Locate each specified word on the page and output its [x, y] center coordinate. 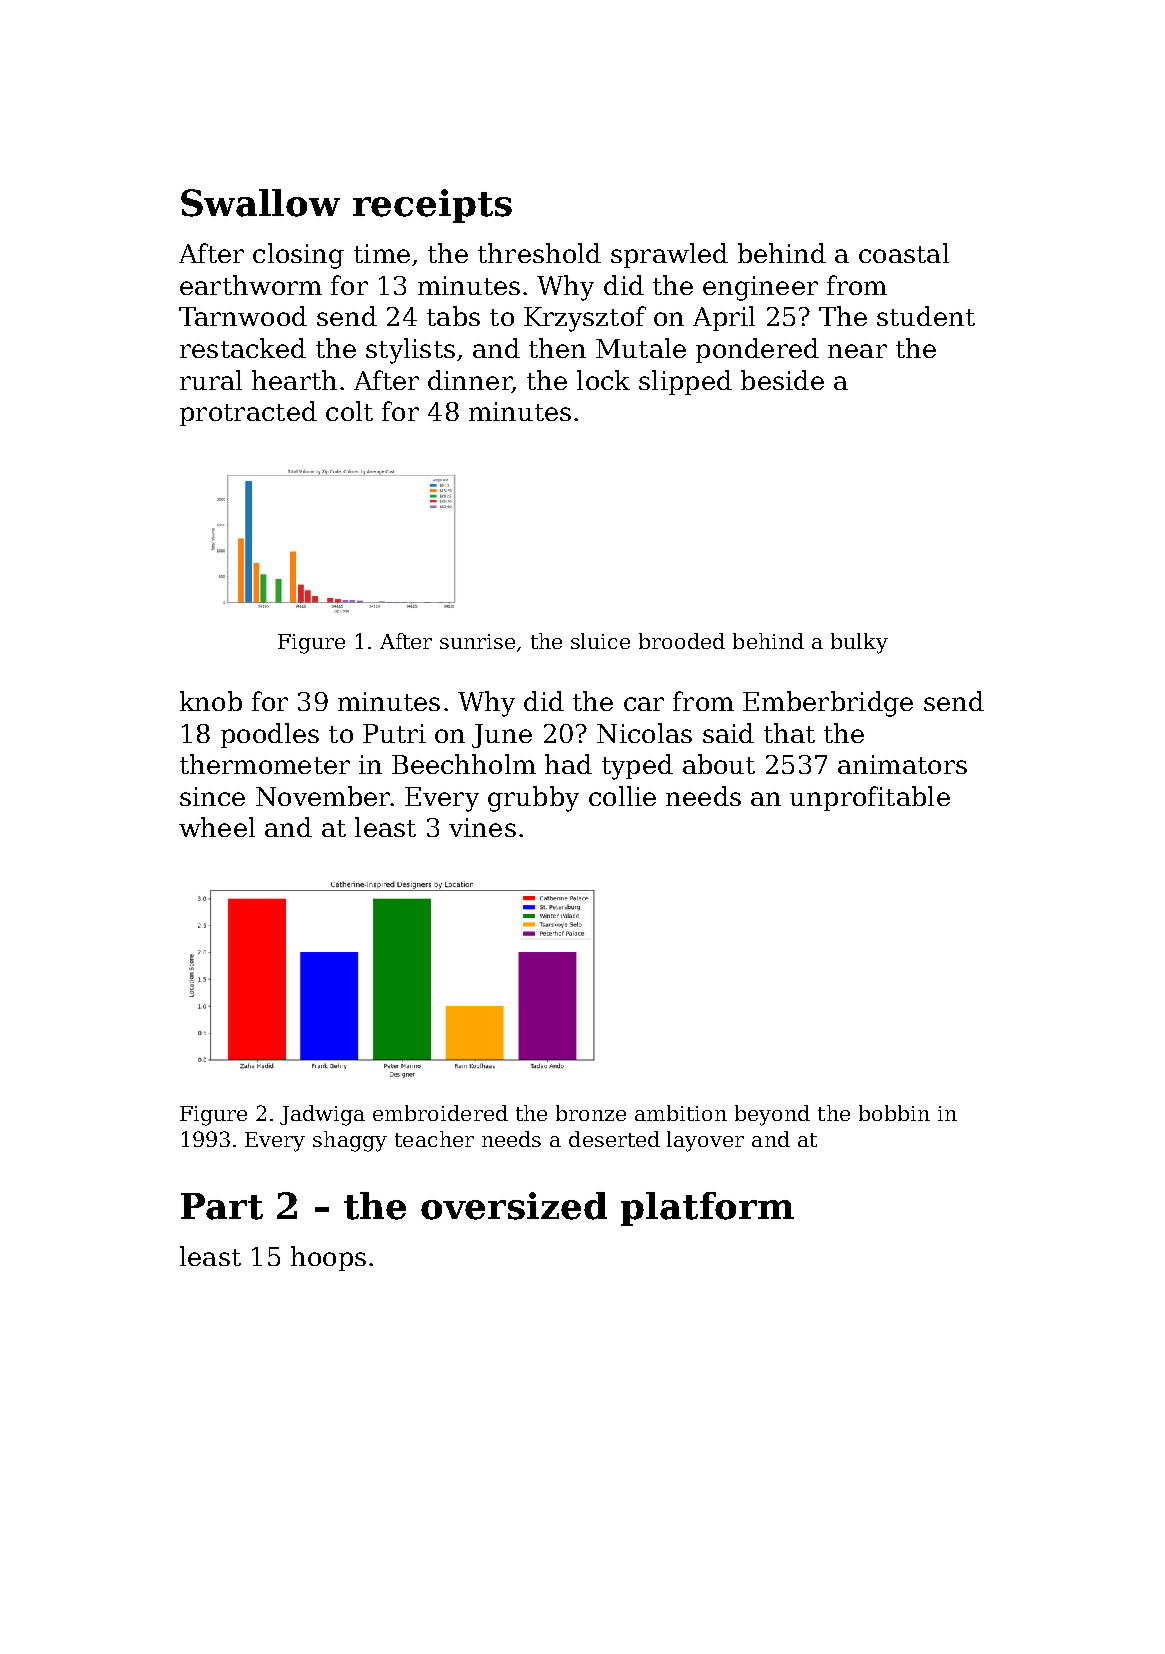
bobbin [894, 1113]
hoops [328, 1258]
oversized [514, 1206]
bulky [859, 643]
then [557, 348]
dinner [470, 381]
